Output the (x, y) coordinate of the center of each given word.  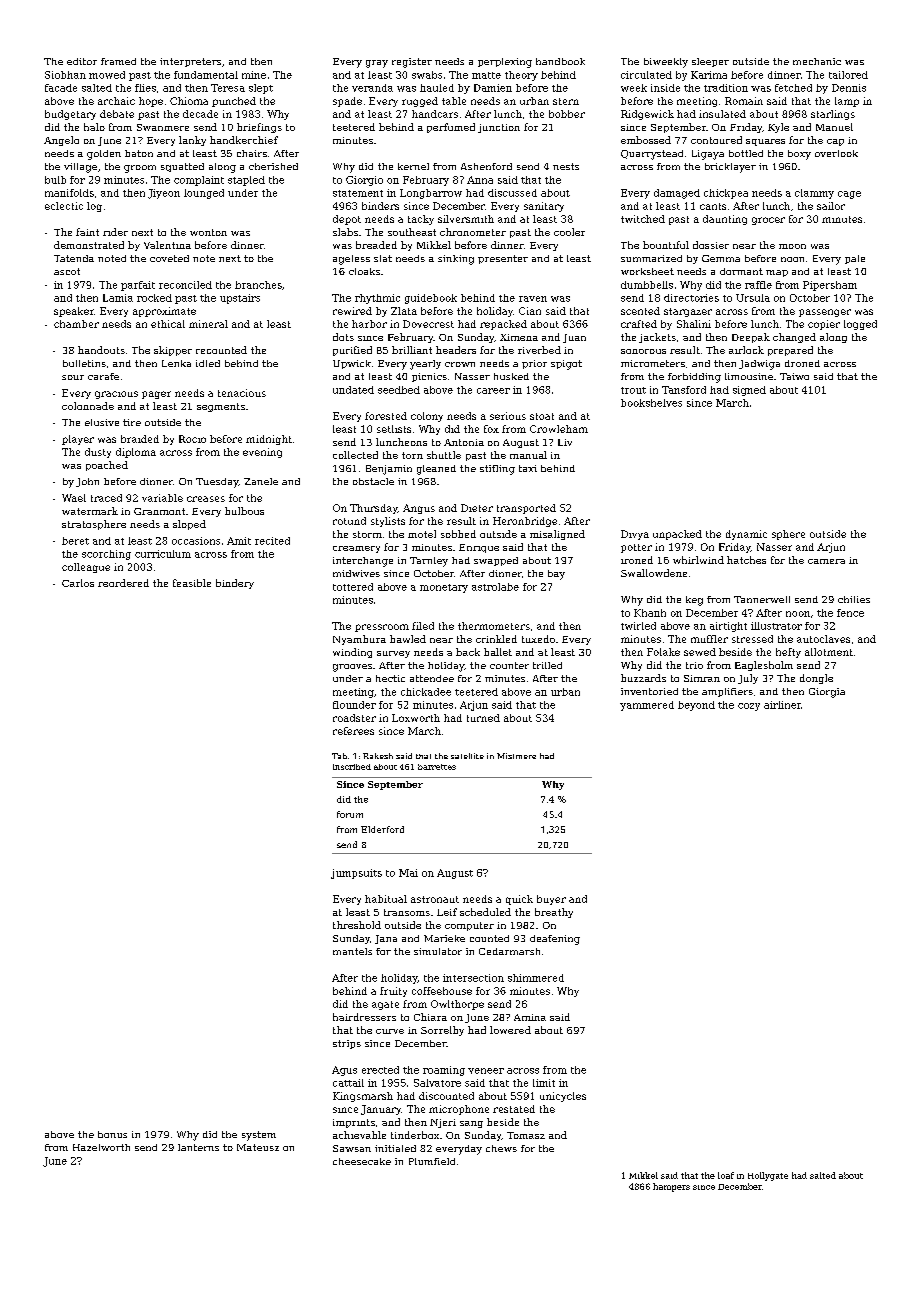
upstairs (240, 299)
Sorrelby (442, 1031)
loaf (726, 1175)
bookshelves (651, 403)
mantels (352, 951)
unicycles (563, 1097)
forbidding (694, 378)
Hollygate (768, 1176)
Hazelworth (101, 1147)
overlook (836, 153)
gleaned (436, 470)
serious (508, 416)
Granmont (159, 511)
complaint (199, 181)
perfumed (451, 128)
